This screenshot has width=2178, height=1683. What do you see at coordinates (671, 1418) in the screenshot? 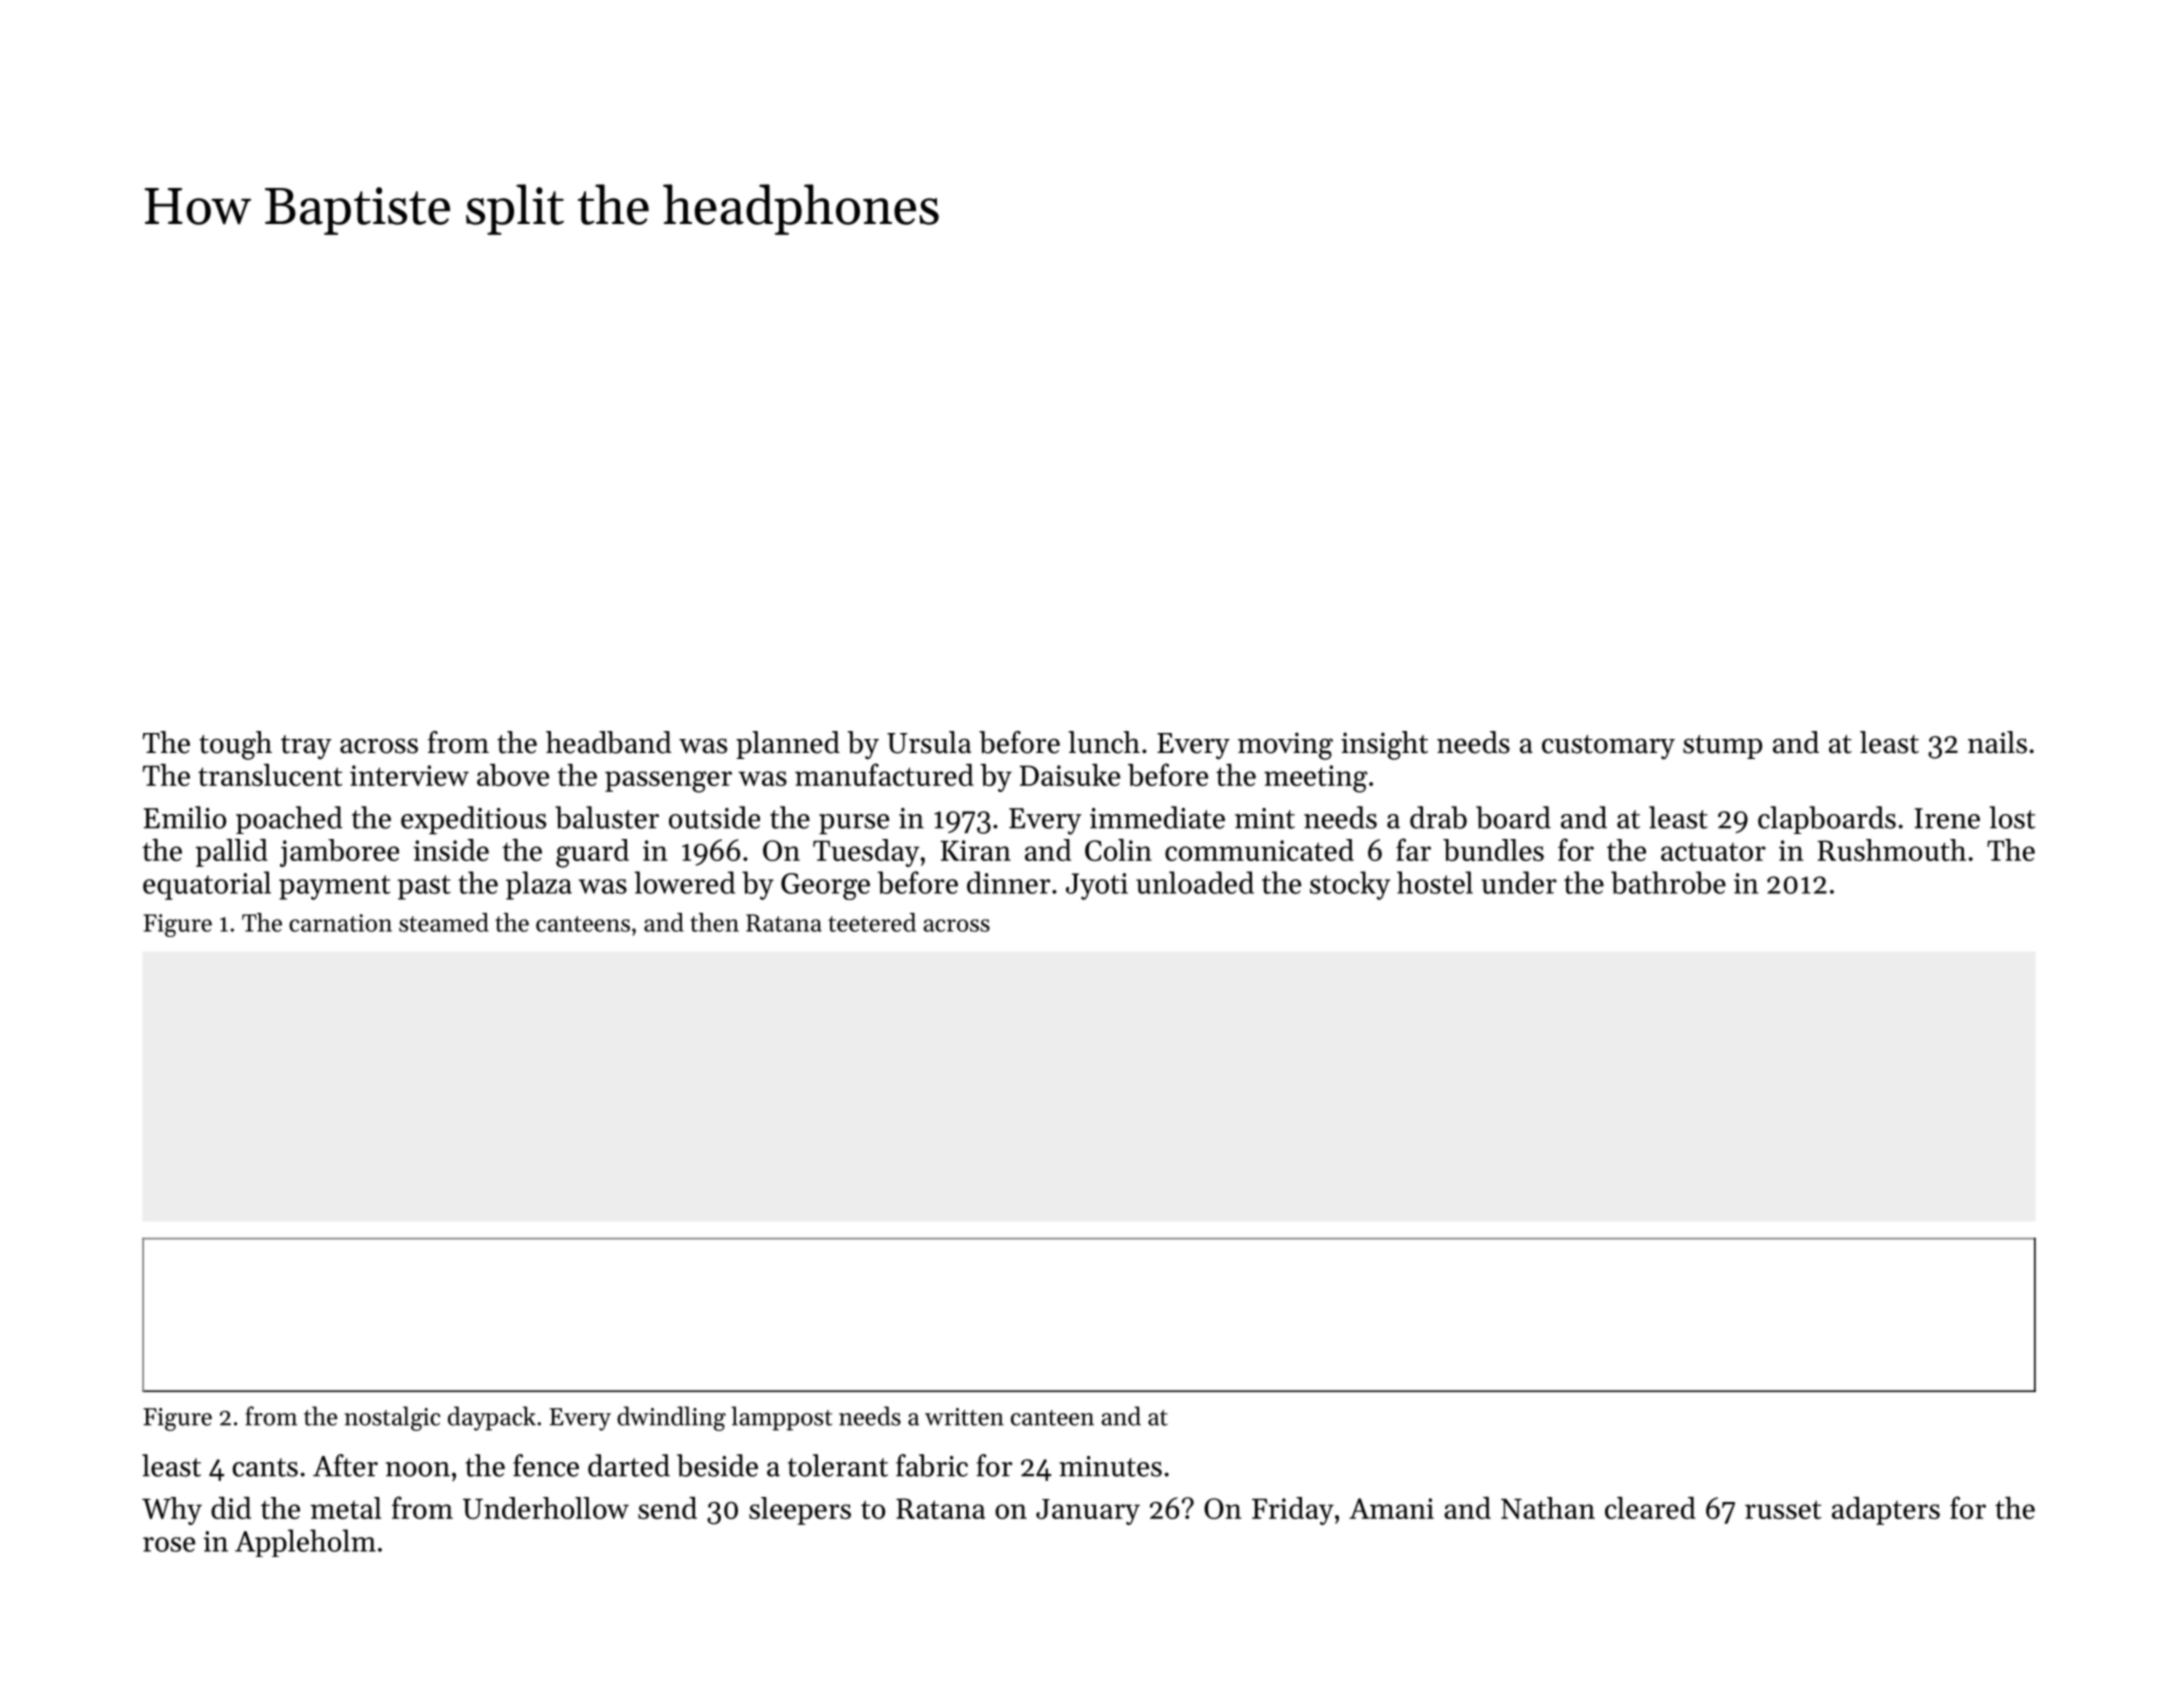
I see `dwindling` at bounding box center [671, 1418].
